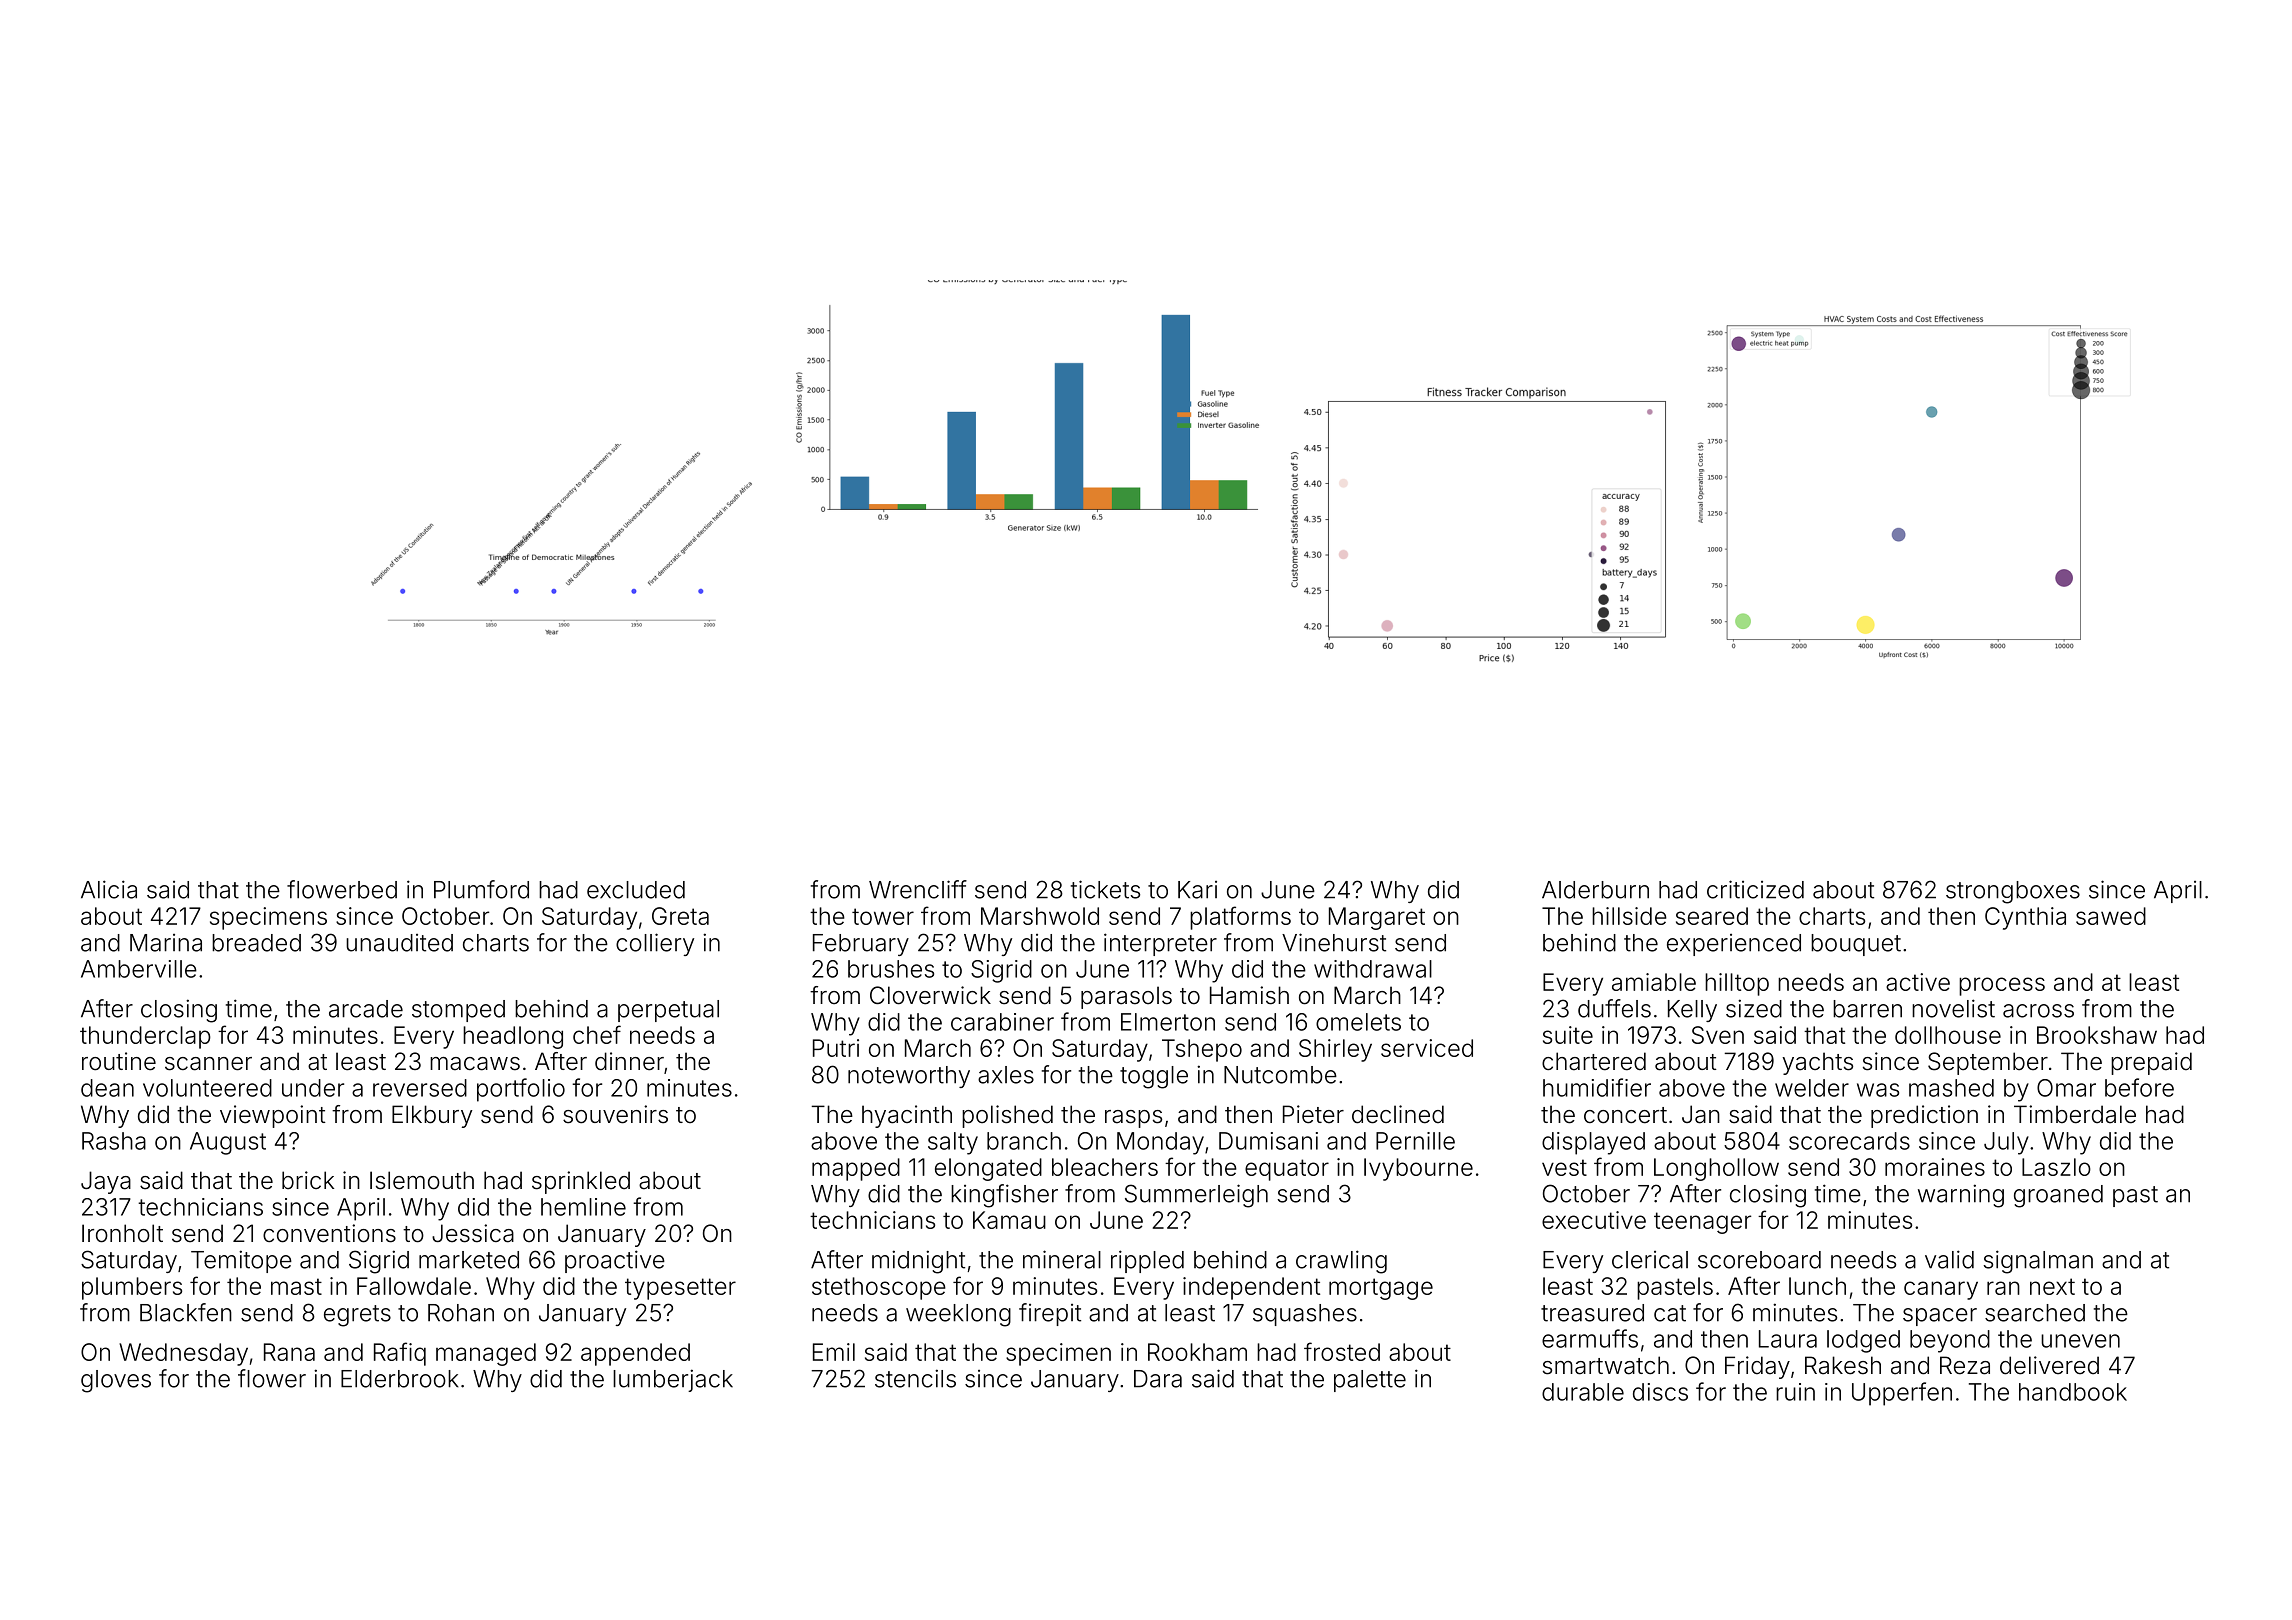  I want to click on Brookshaw, so click(2097, 1035).
